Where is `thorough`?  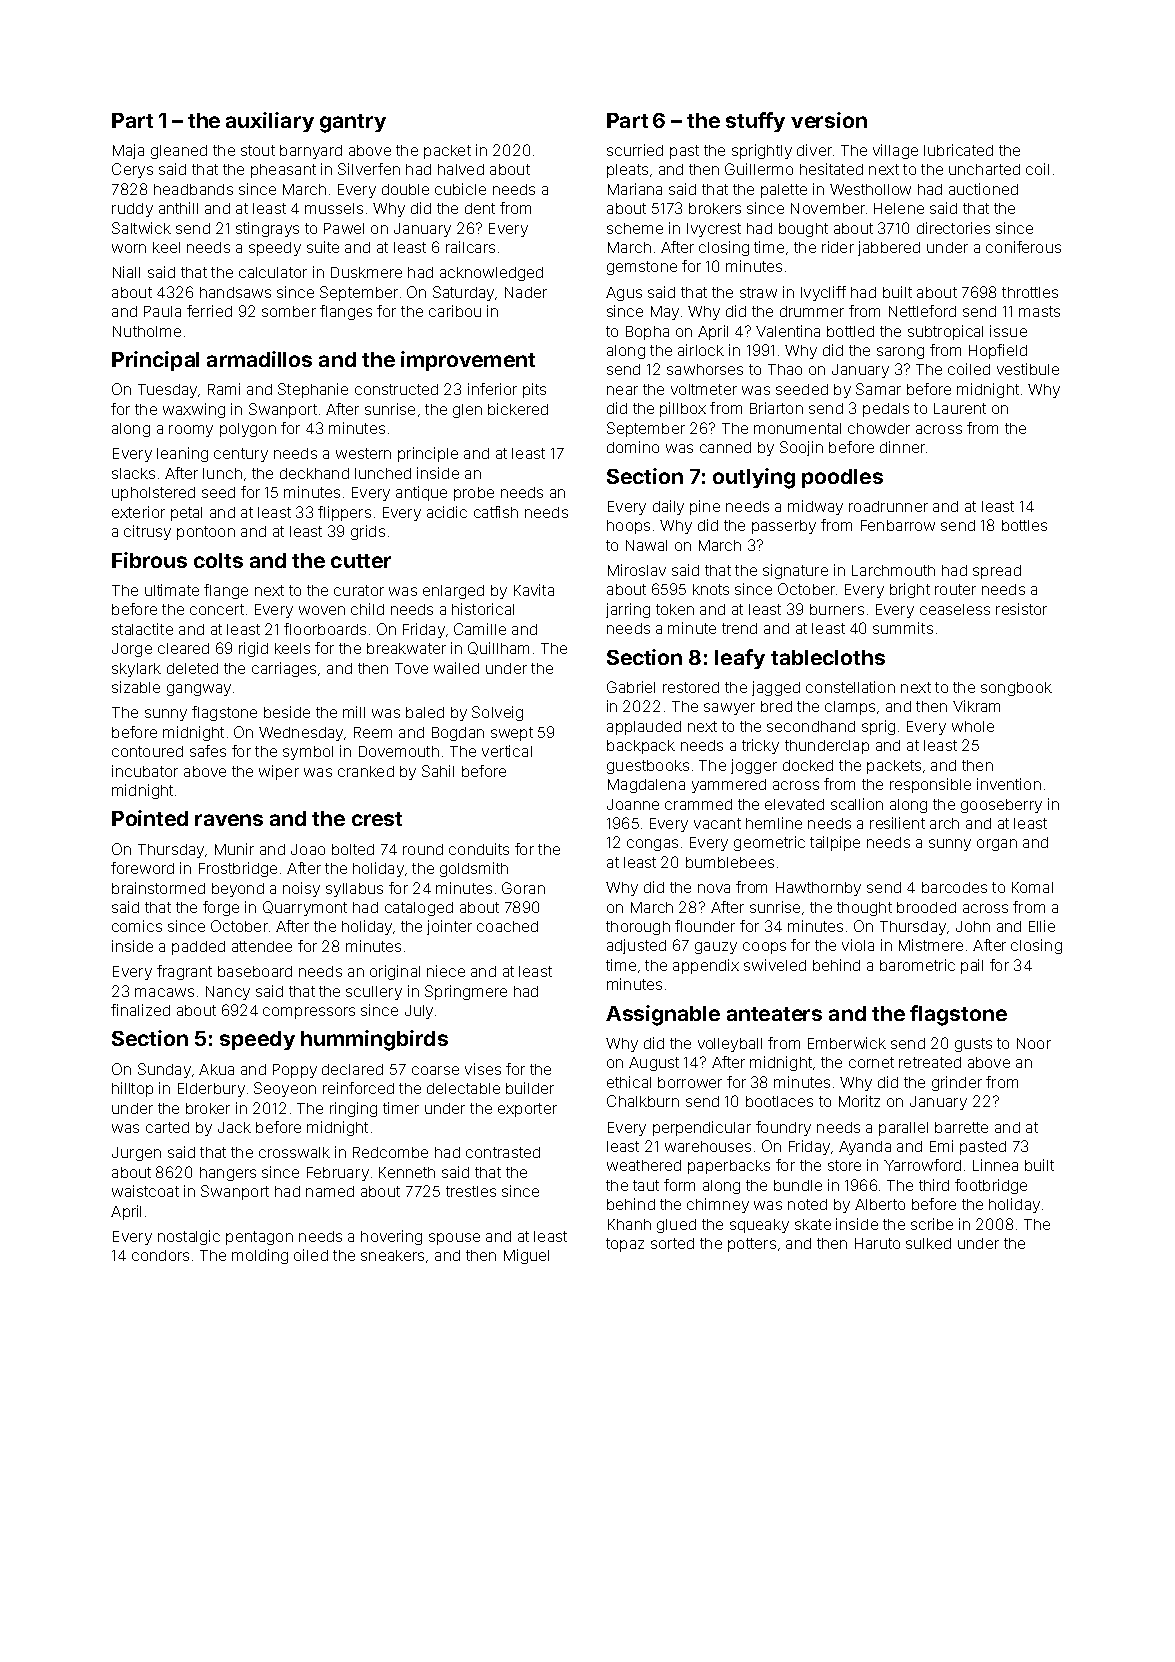
thorough is located at coordinates (638, 928).
